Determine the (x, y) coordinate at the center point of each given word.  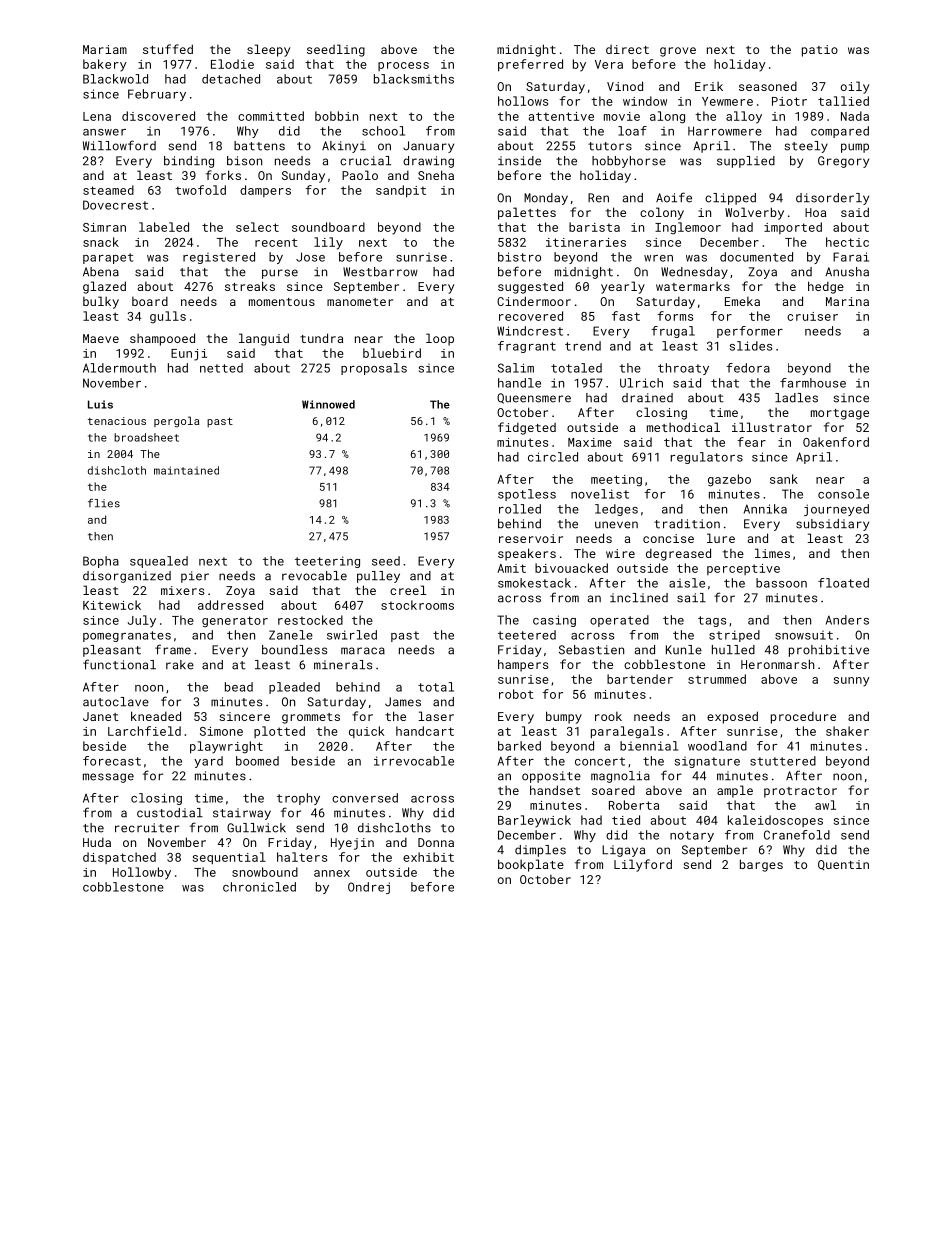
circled (553, 457)
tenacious (117, 421)
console (843, 494)
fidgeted (527, 428)
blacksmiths (414, 79)
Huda (97, 842)
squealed (159, 562)
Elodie (232, 64)
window (645, 101)
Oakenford (836, 442)
